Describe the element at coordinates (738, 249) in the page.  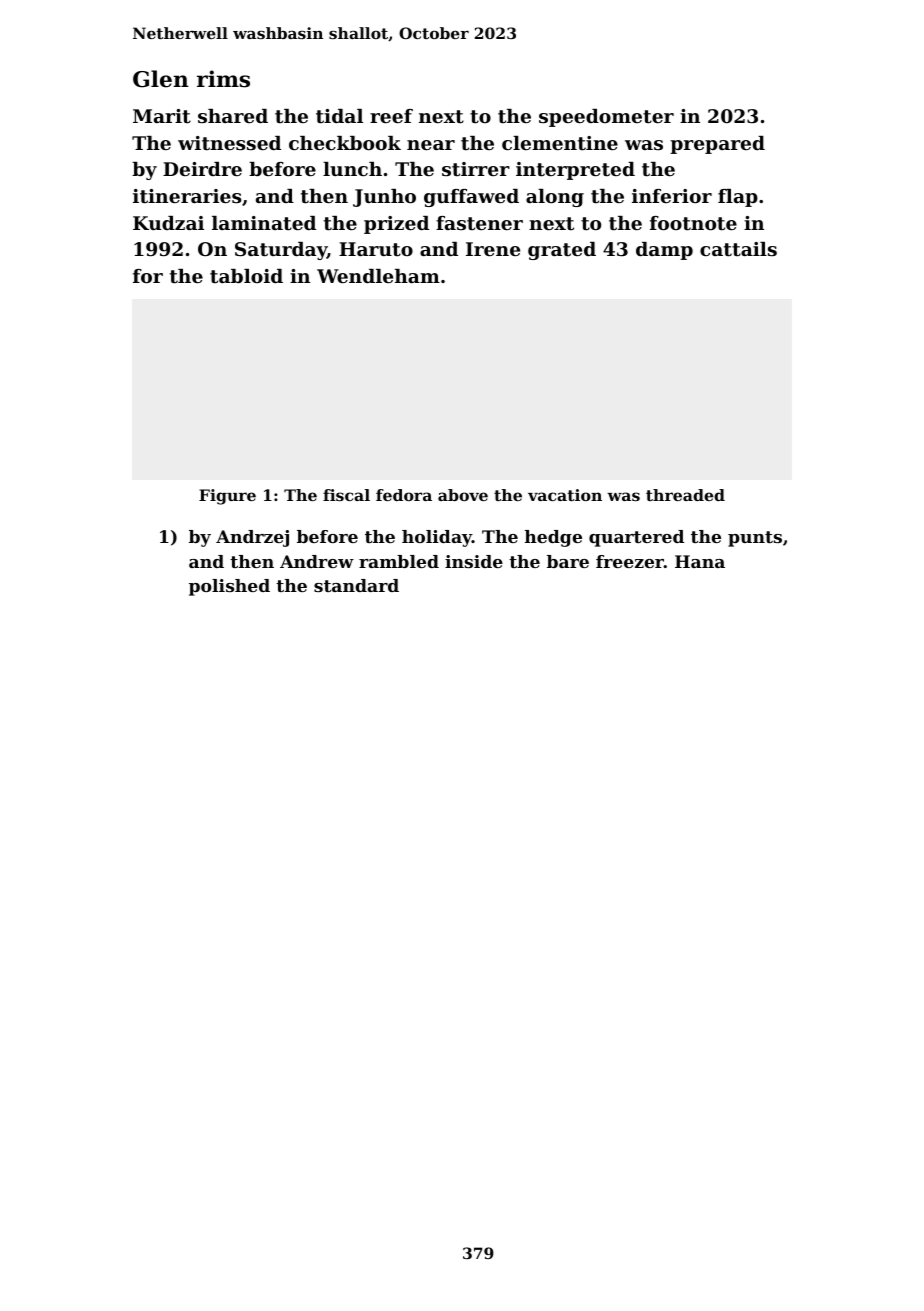
I see `cattails` at that location.
